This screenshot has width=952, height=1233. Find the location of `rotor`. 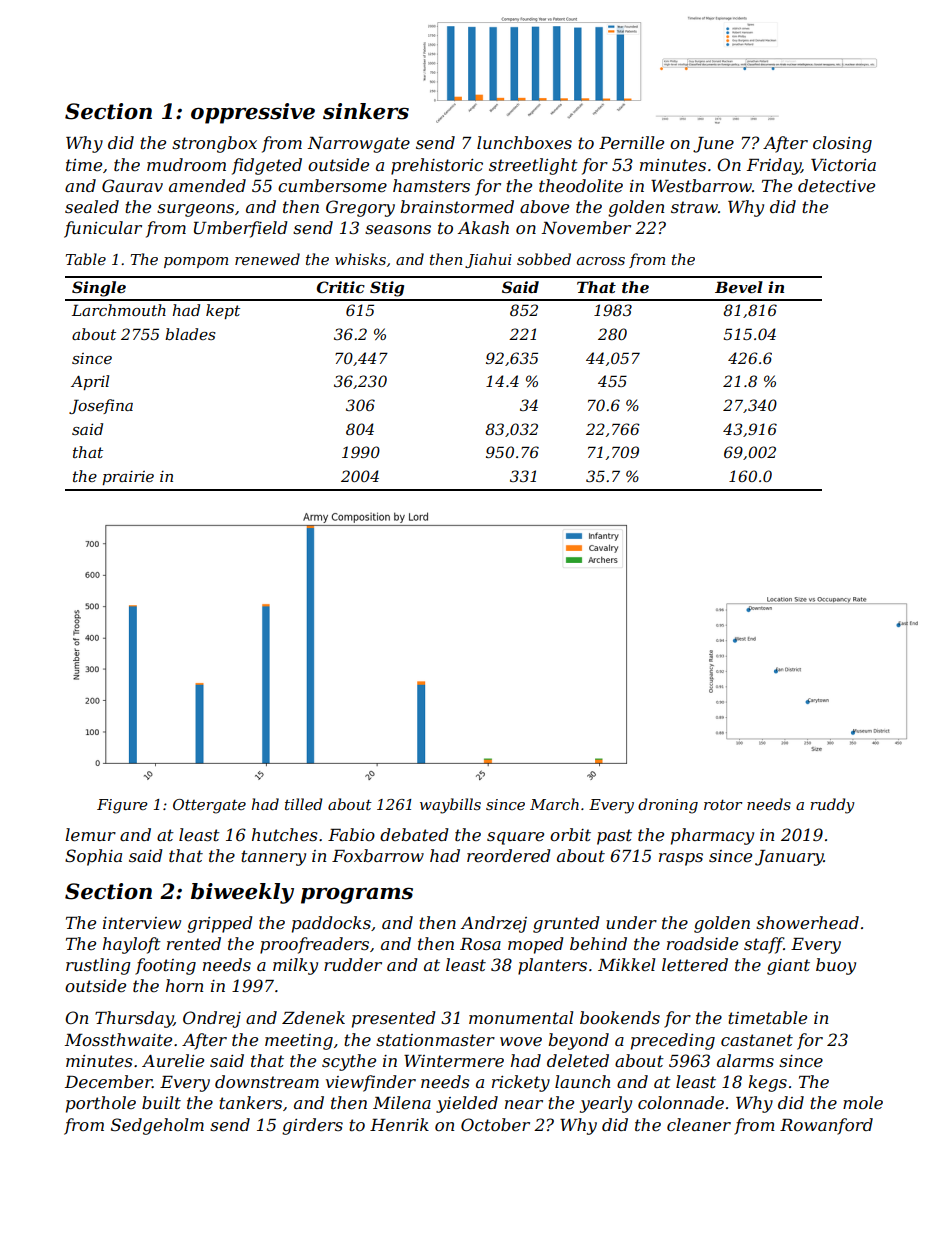

rotor is located at coordinates (723, 804).
